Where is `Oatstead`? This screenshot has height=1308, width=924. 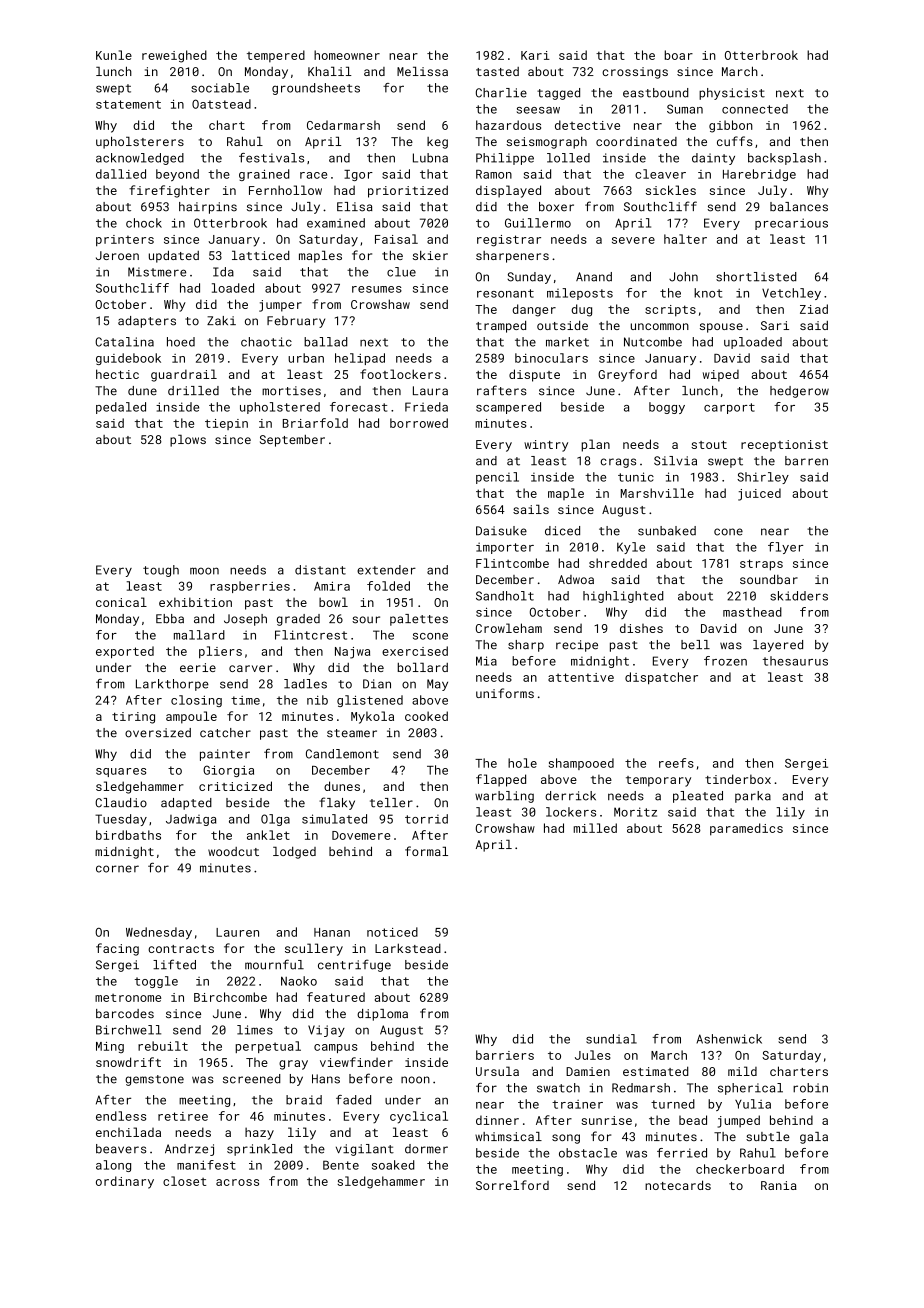
Oatstead is located at coordinates (221, 104).
